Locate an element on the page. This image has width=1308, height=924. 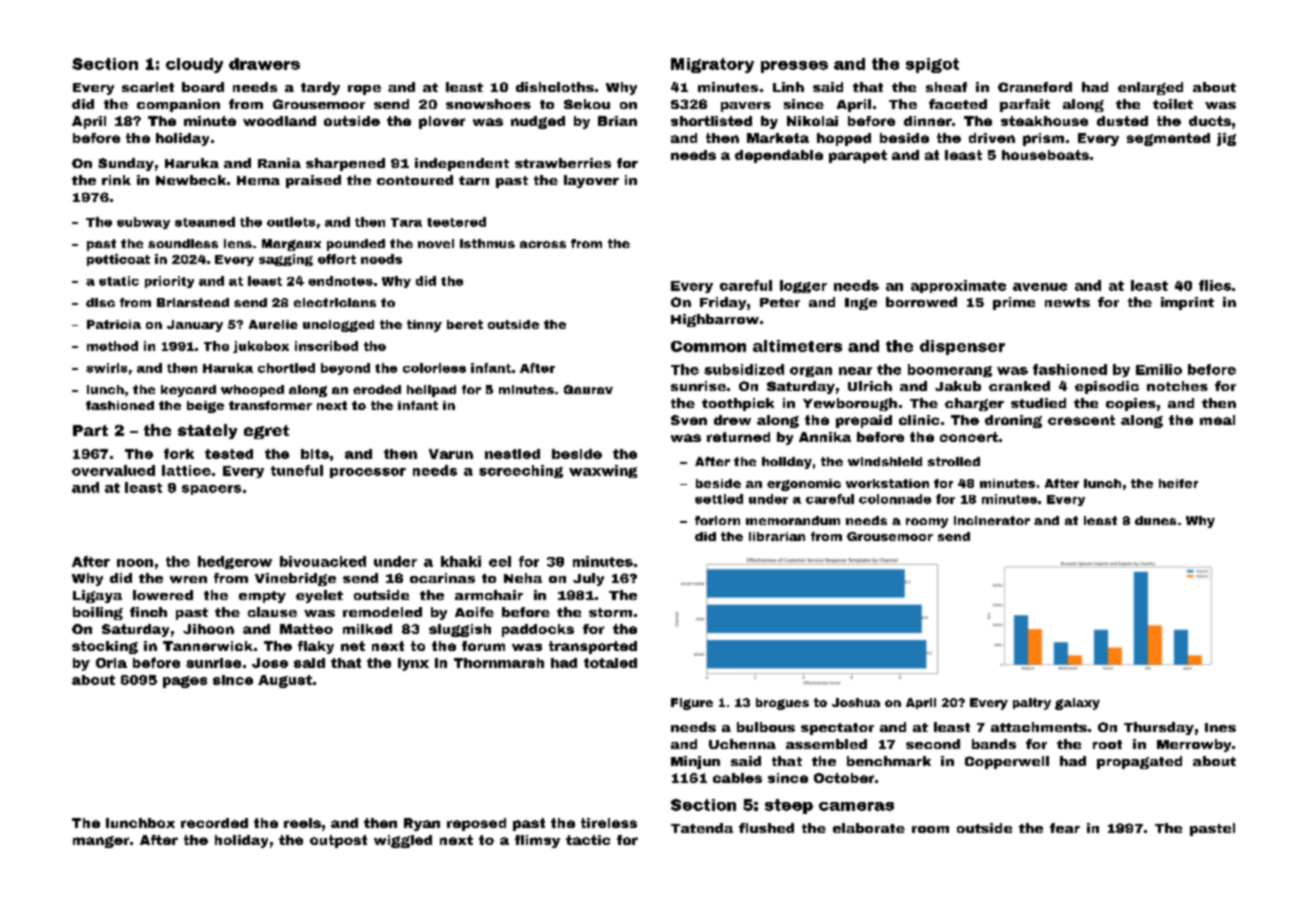
Orla is located at coordinates (111, 663).
